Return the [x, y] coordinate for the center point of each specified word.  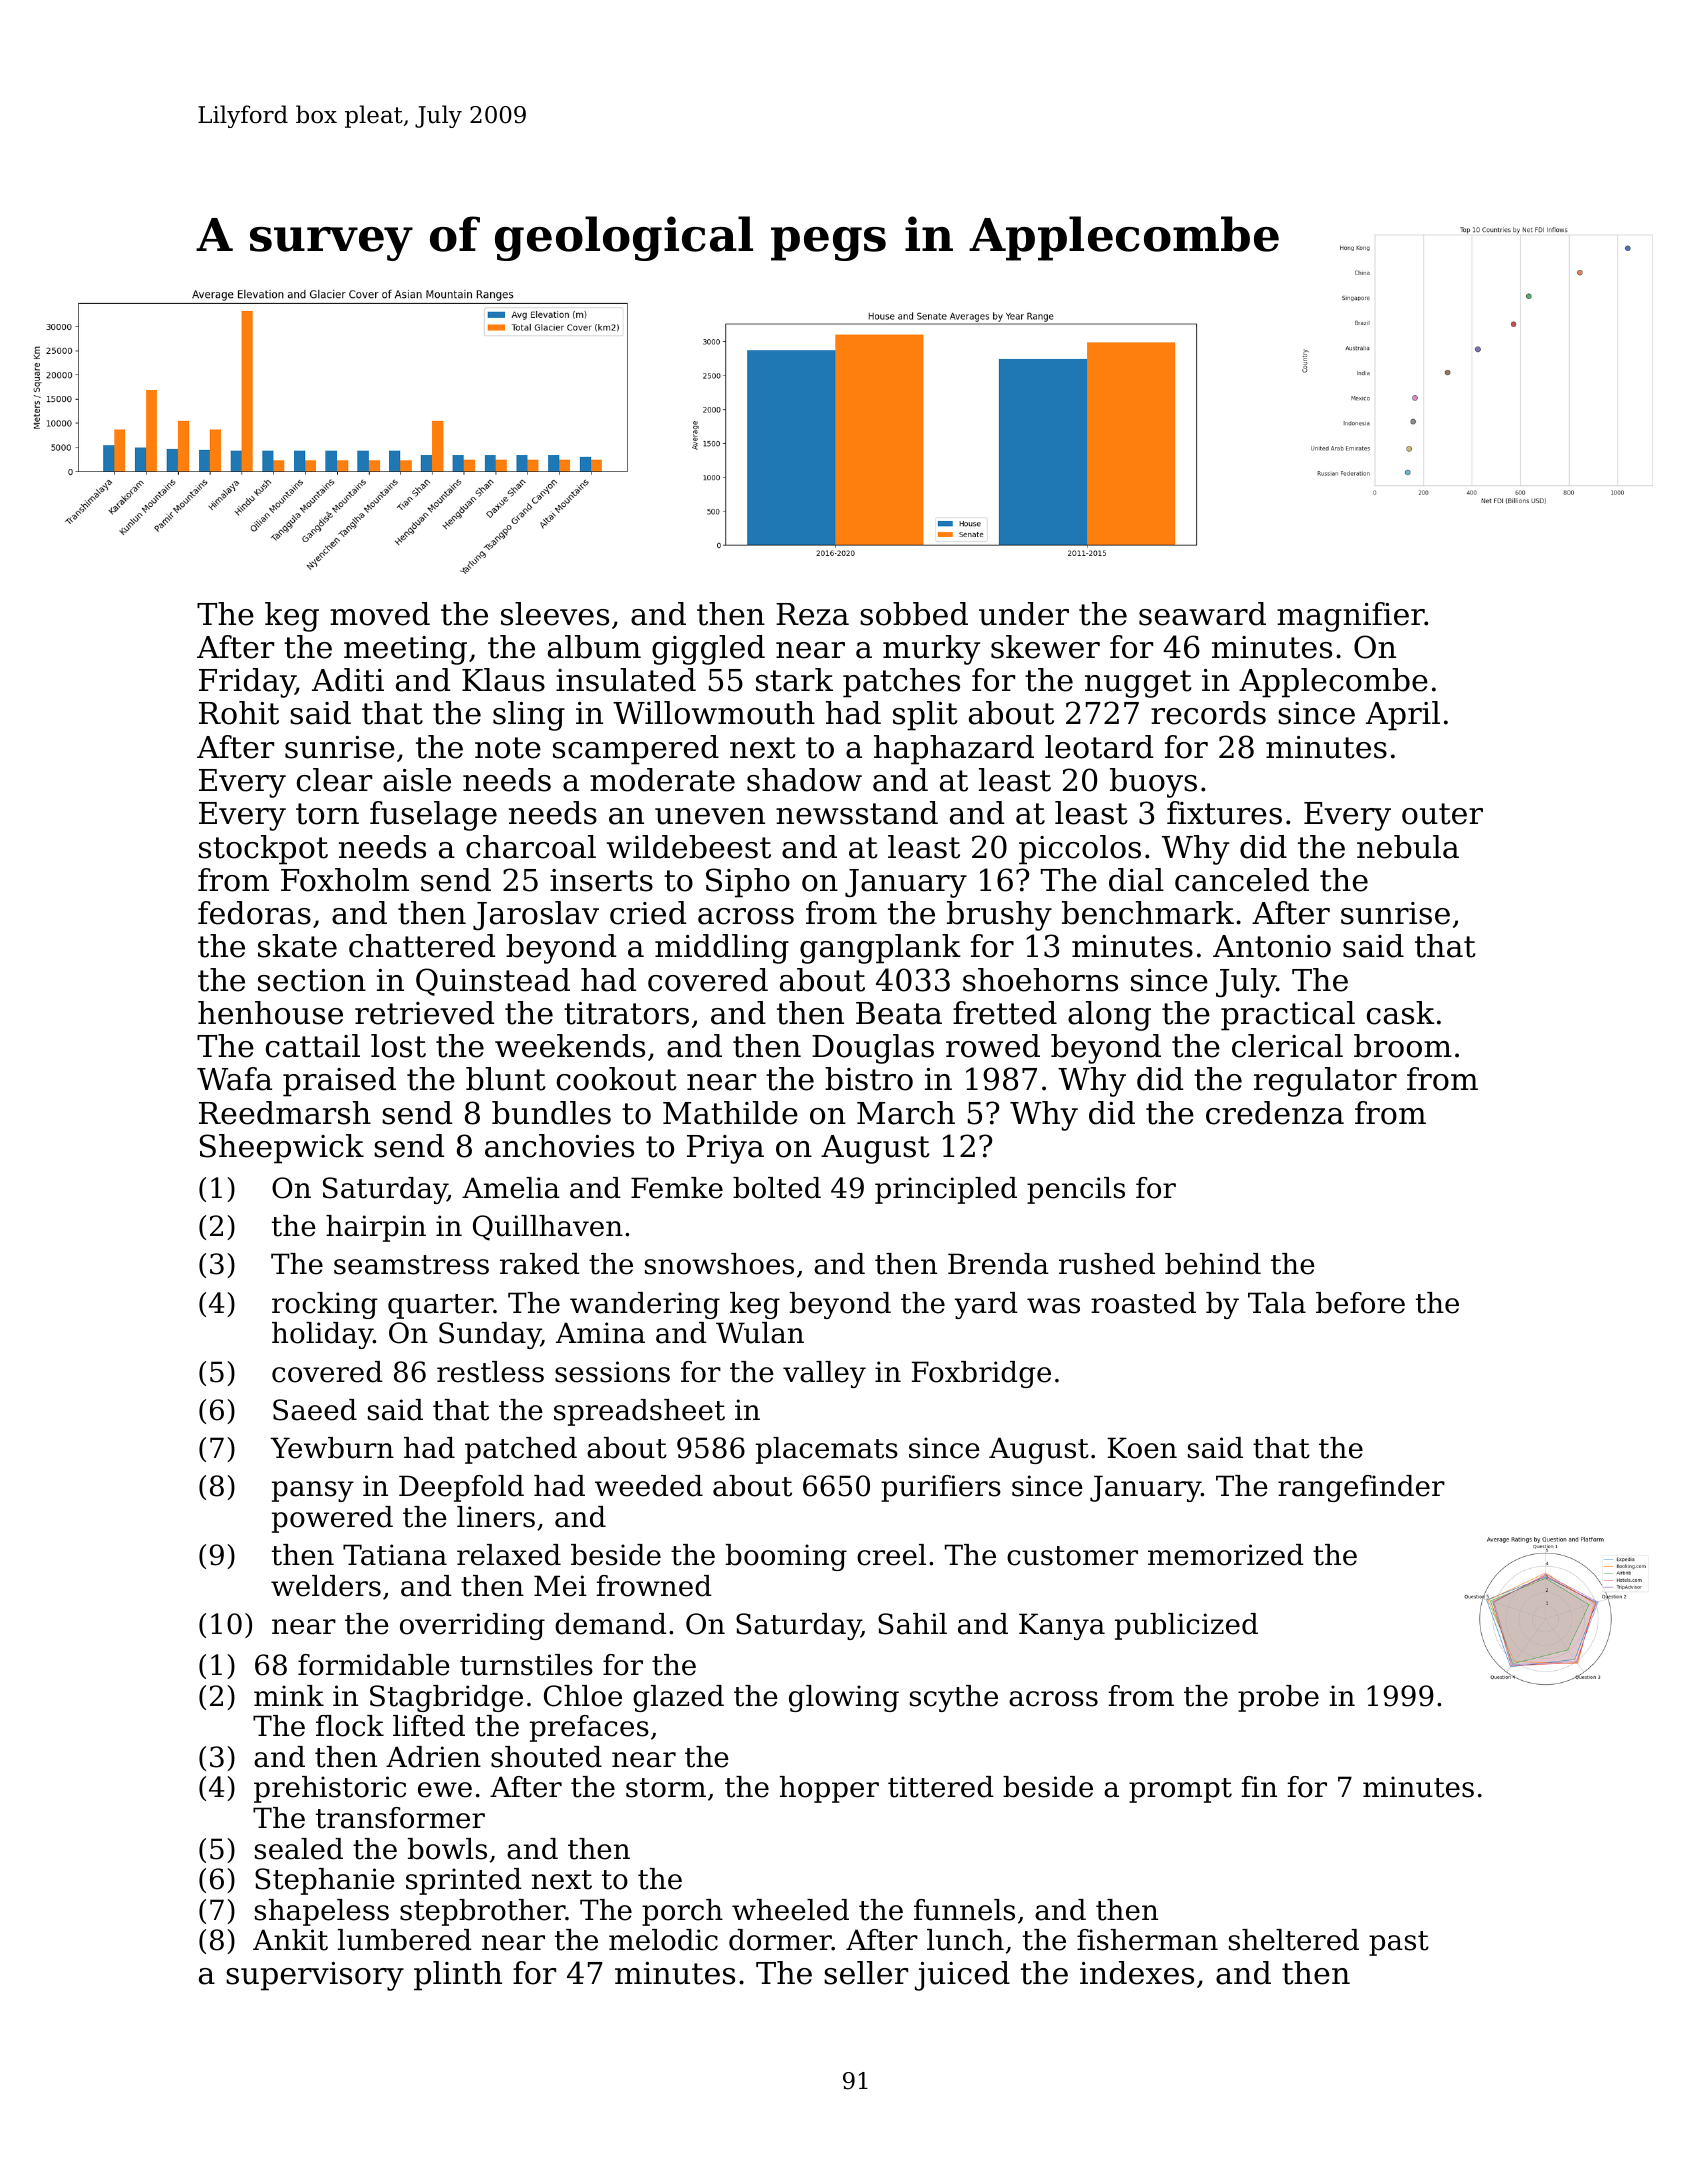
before [1360, 1303]
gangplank [880, 949]
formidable [374, 1665]
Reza [812, 614]
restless [490, 1372]
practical [1288, 1016]
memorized [1226, 1555]
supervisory [315, 1976]
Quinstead [493, 982]
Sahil [912, 1624]
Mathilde [730, 1113]
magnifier [1351, 617]
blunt [506, 1079]
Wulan [760, 1333]
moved [380, 614]
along [1109, 1016]
